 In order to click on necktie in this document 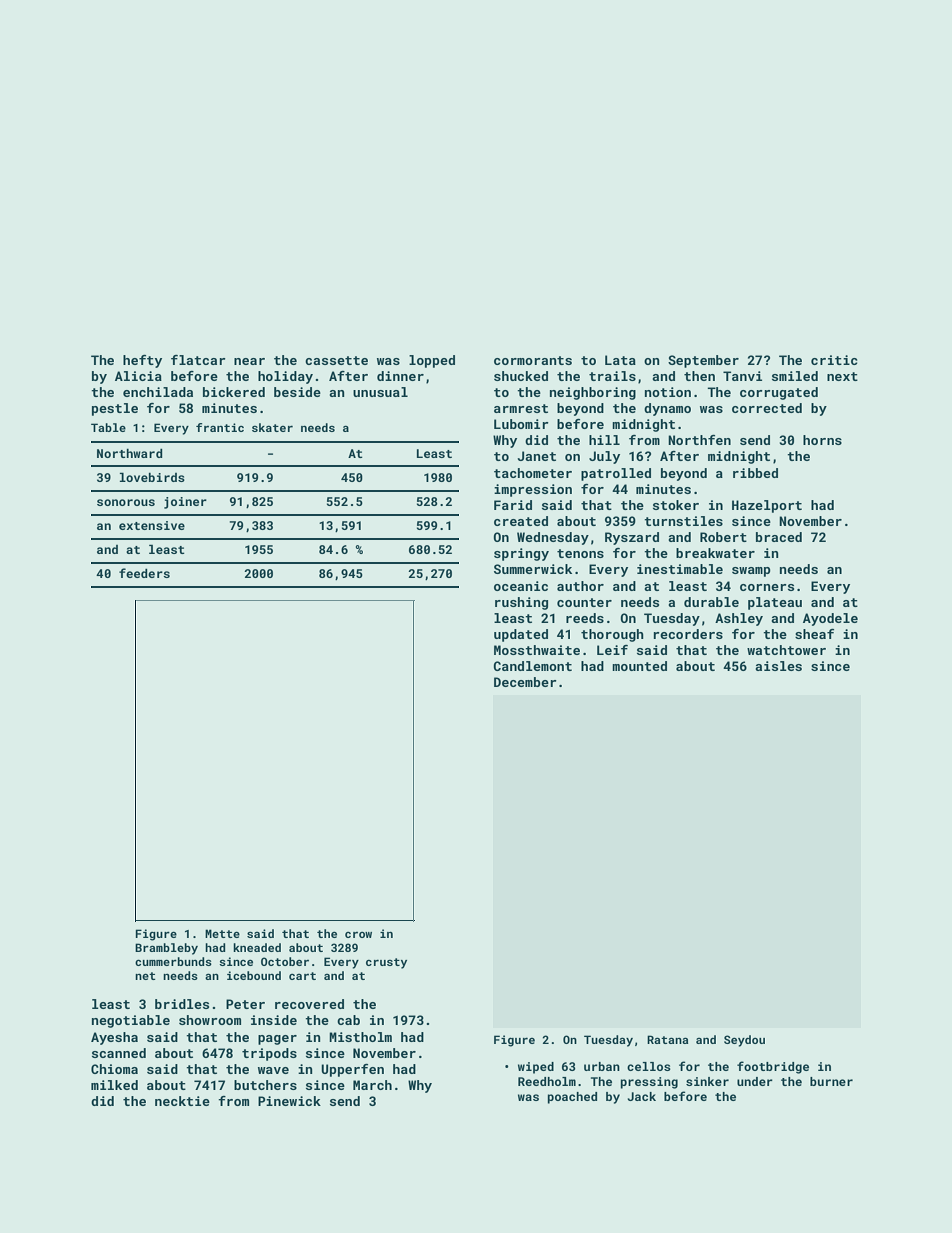, I will do `click(182, 1101)`.
